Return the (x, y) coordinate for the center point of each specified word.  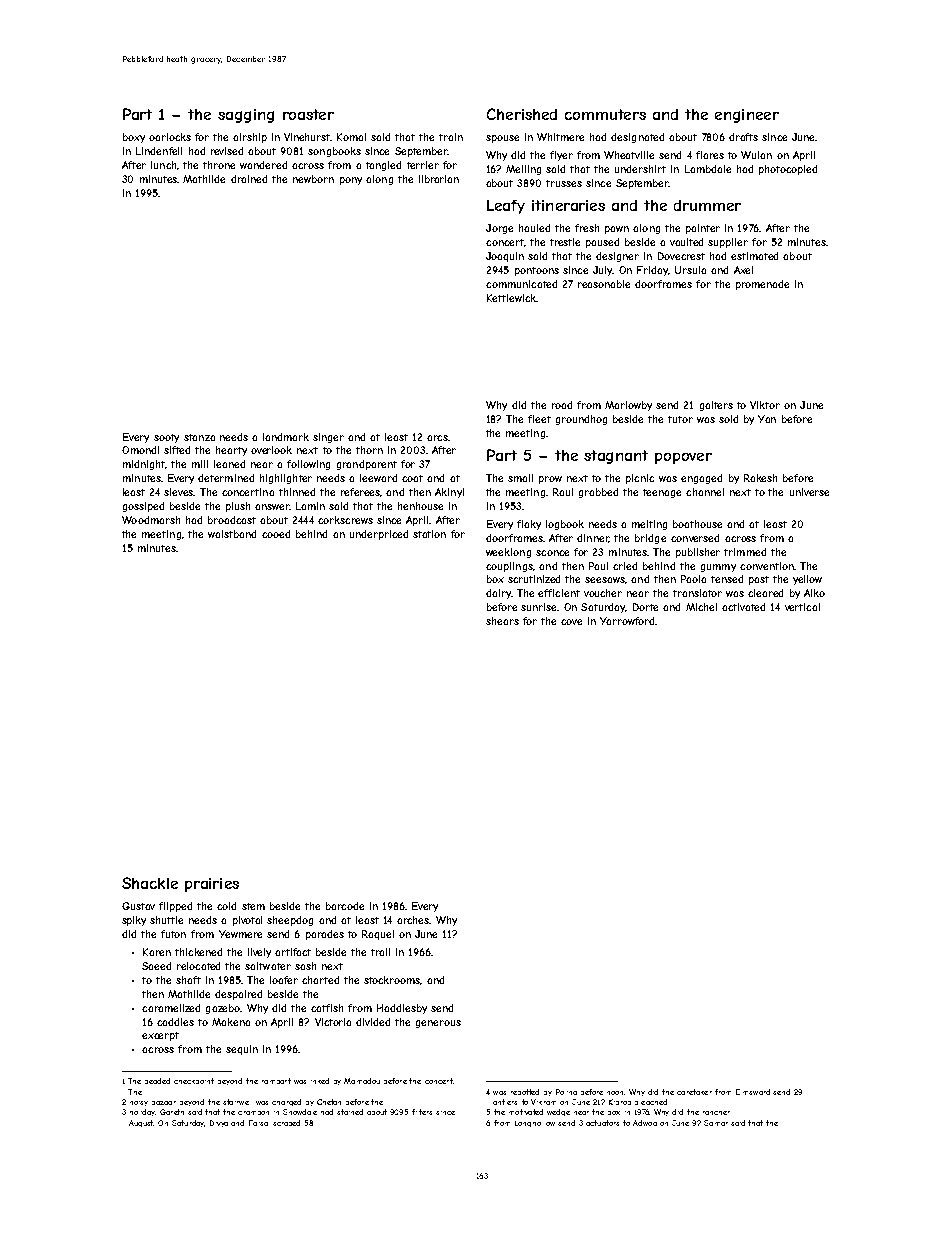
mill (200, 464)
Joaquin (505, 257)
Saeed (156, 966)
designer (617, 257)
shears (502, 621)
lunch (163, 165)
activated (743, 607)
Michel (701, 607)
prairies (212, 885)
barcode (345, 906)
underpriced (379, 535)
